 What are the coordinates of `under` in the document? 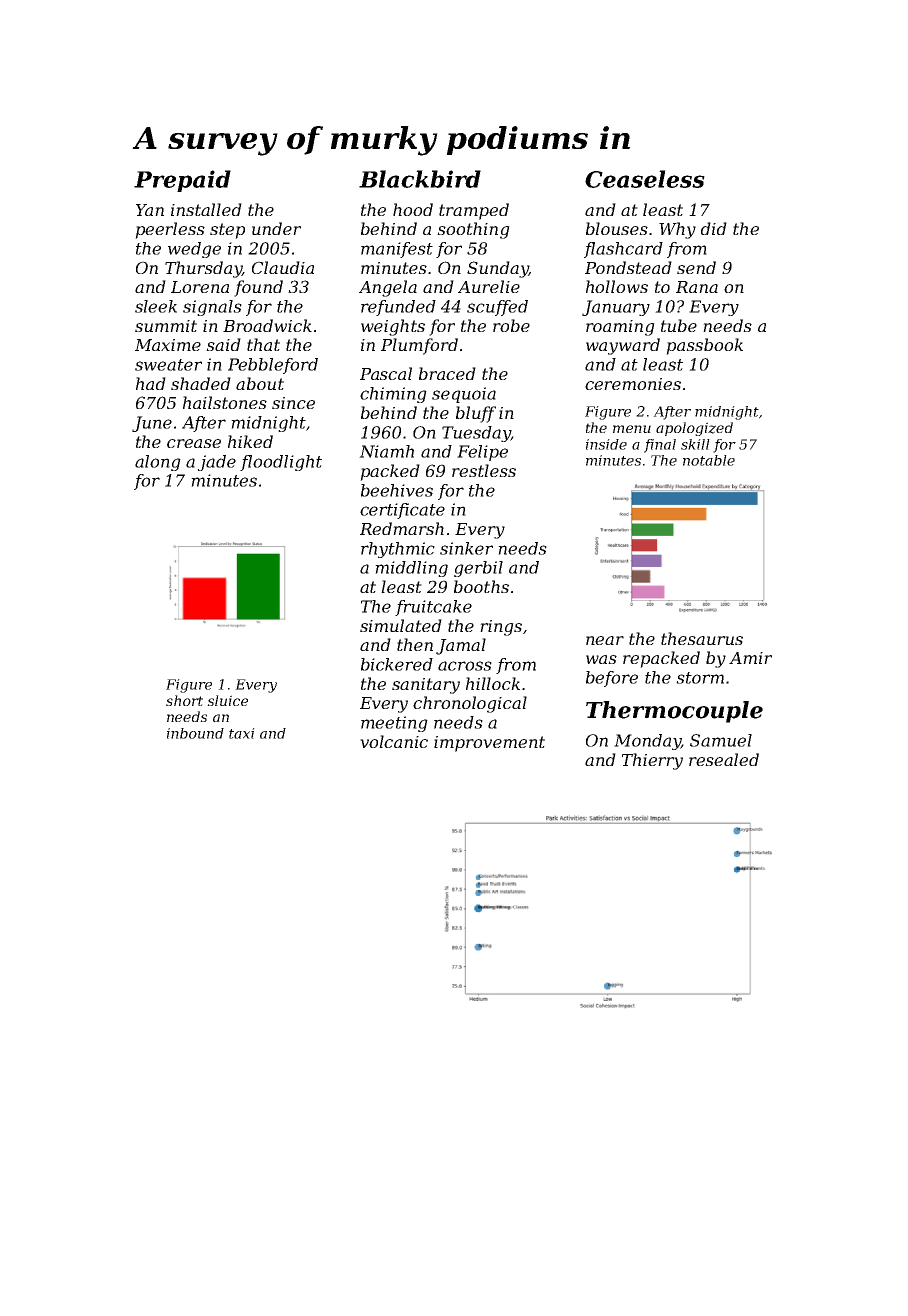 It's located at (276, 228).
